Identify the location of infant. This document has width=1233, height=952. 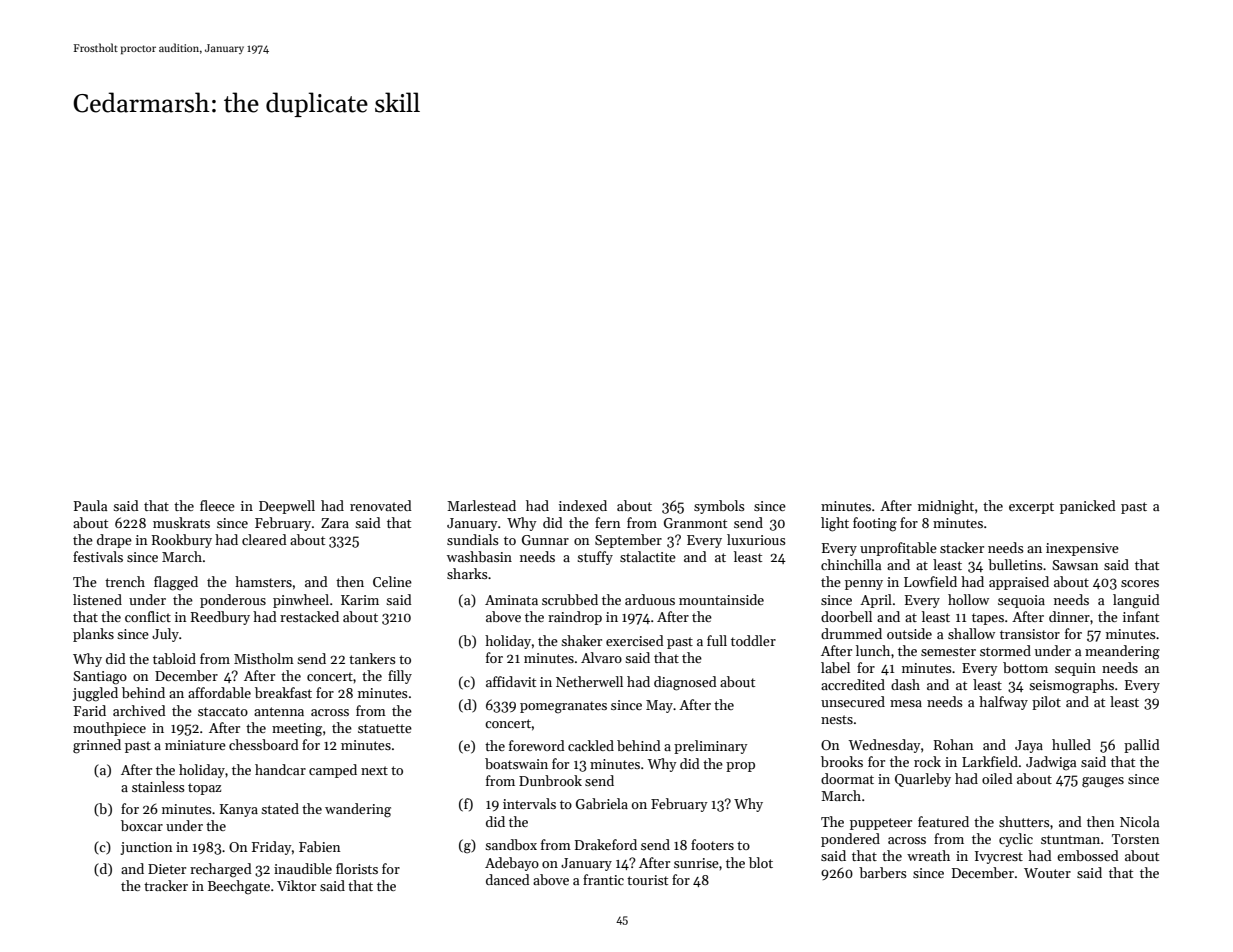
(1141, 616).
